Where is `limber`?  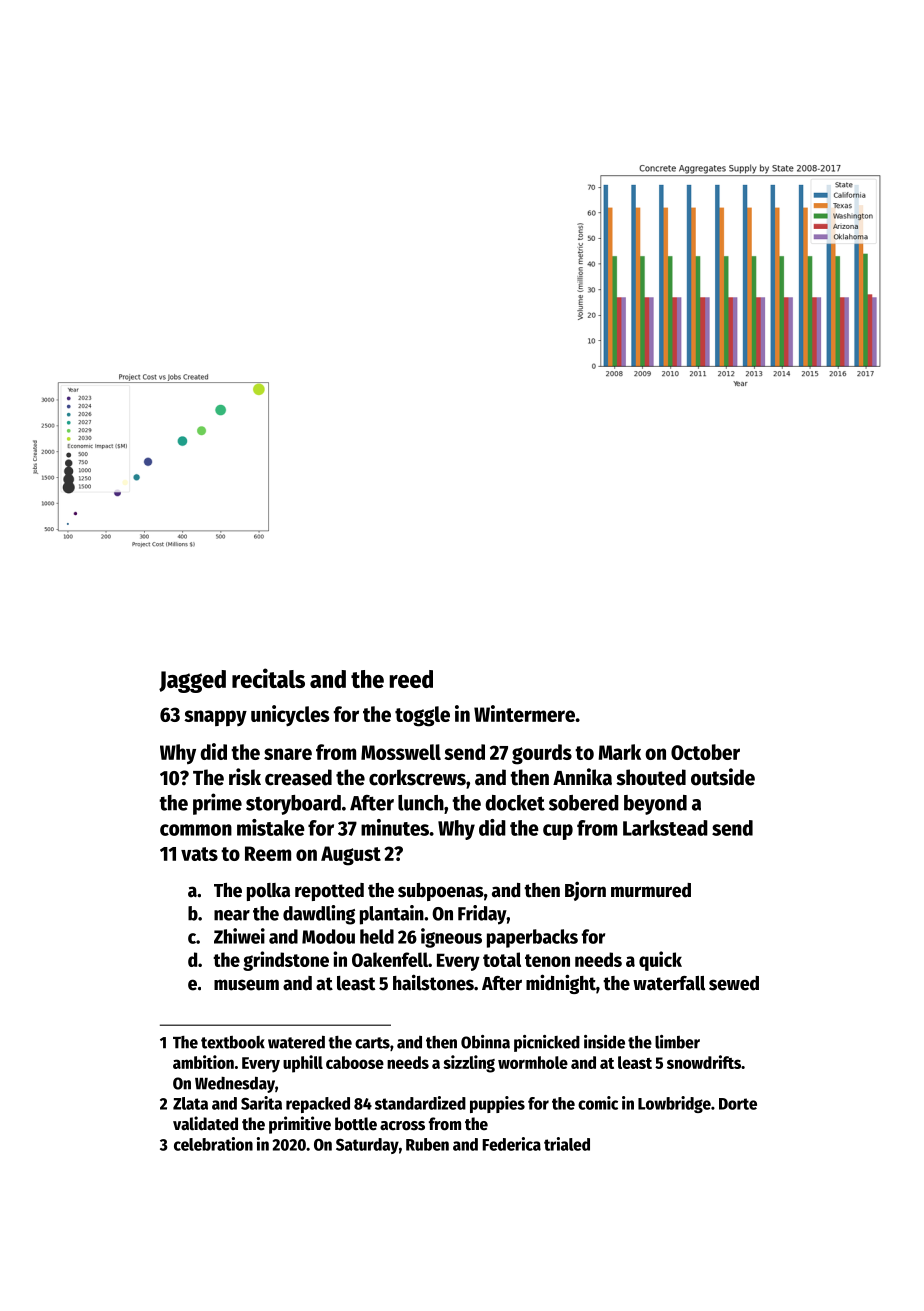
limber is located at coordinates (677, 1042).
